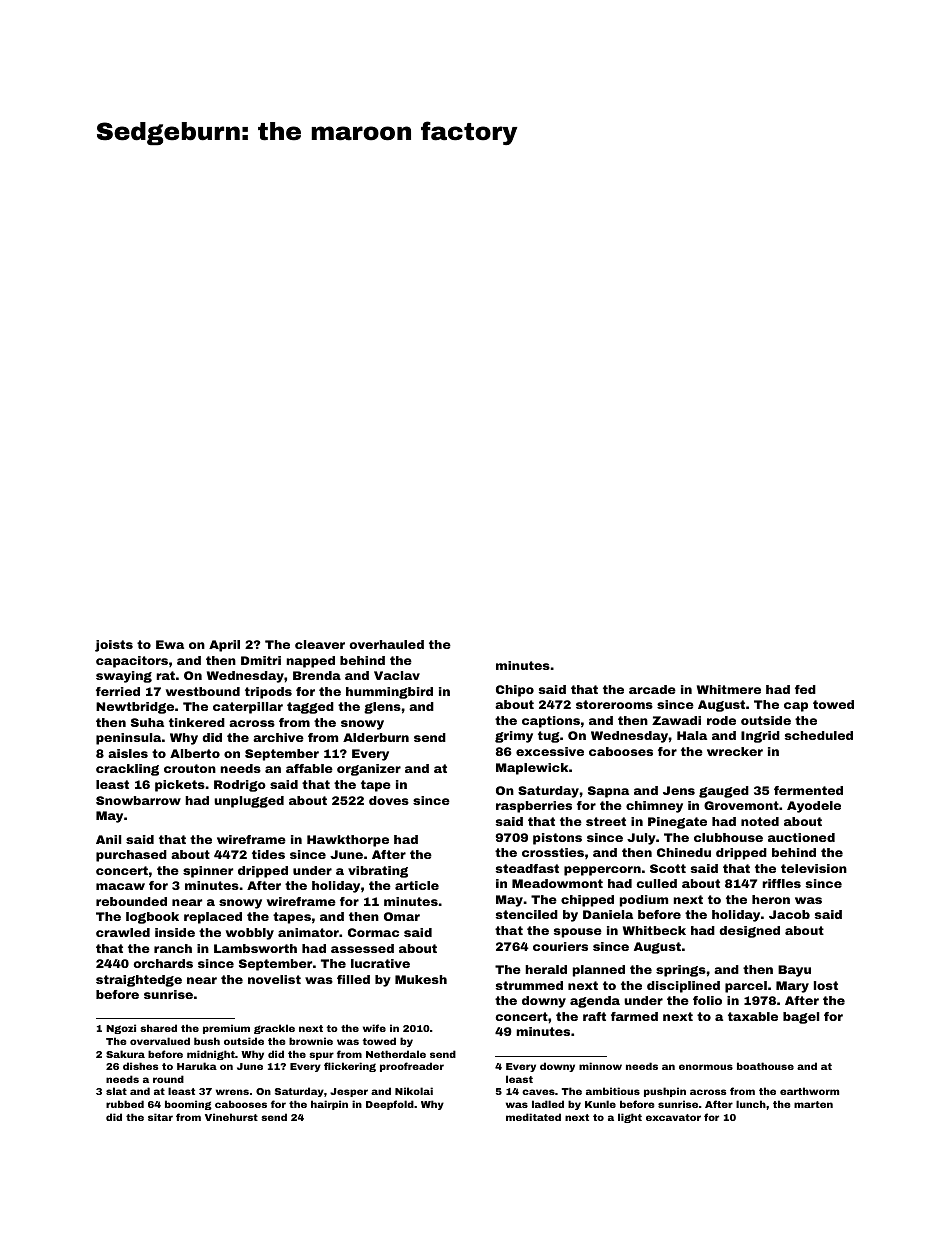 Image resolution: width=952 pixels, height=1233 pixels. Describe the element at coordinates (417, 885) in the document. I see `article` at that location.
